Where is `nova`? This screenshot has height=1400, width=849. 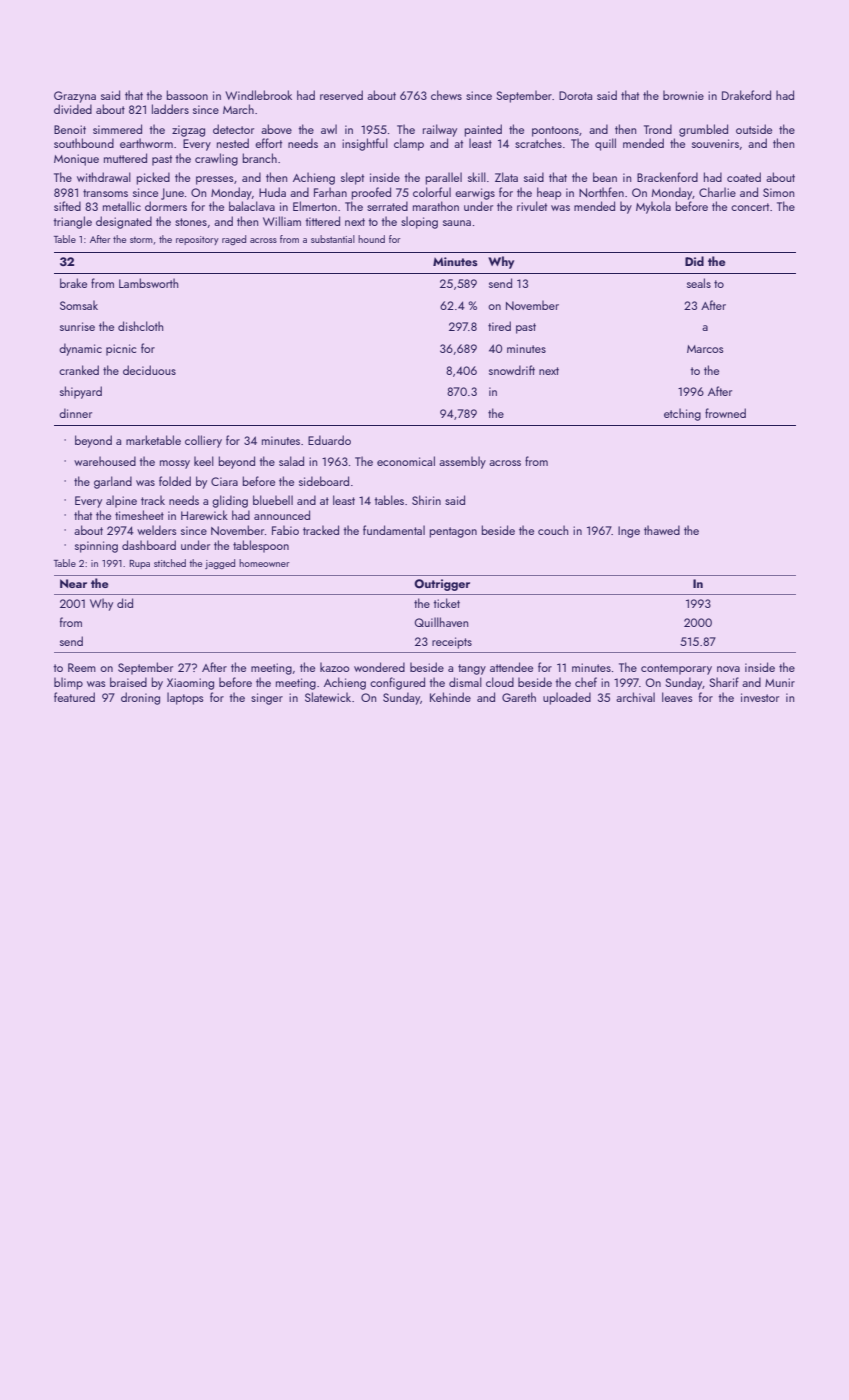 nova is located at coordinates (728, 669).
